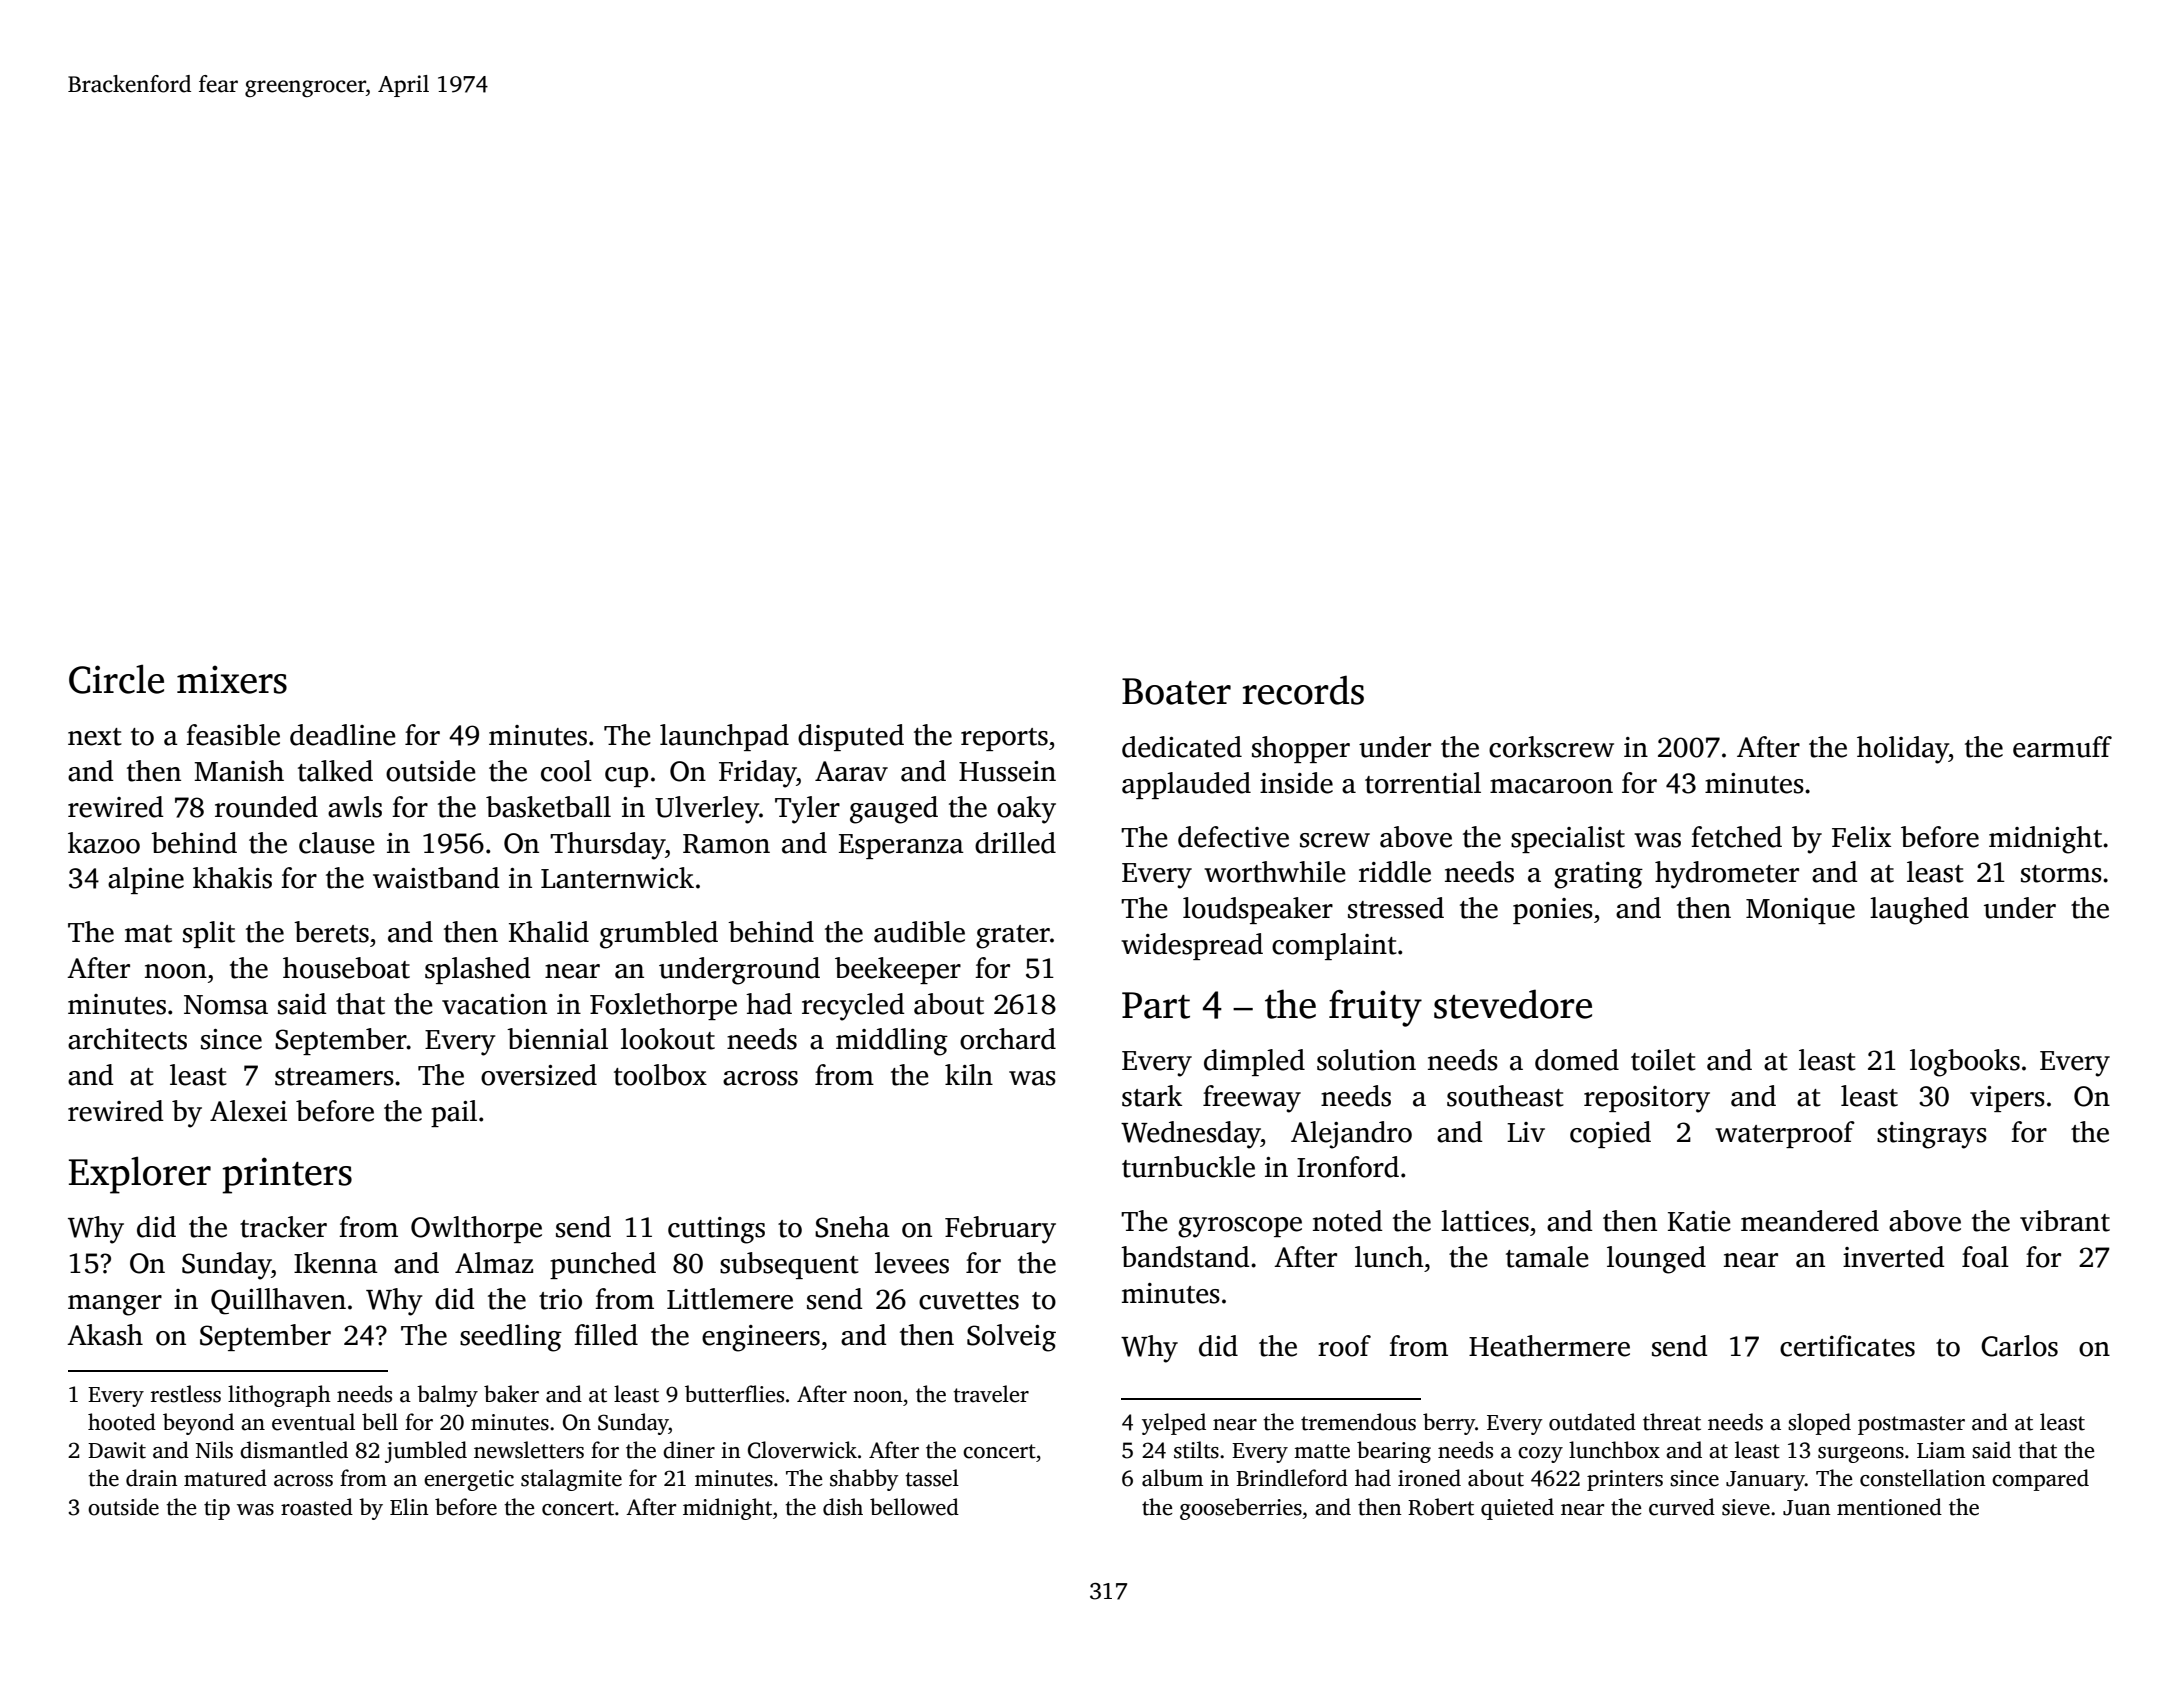  I want to click on dimpled, so click(1254, 1062).
